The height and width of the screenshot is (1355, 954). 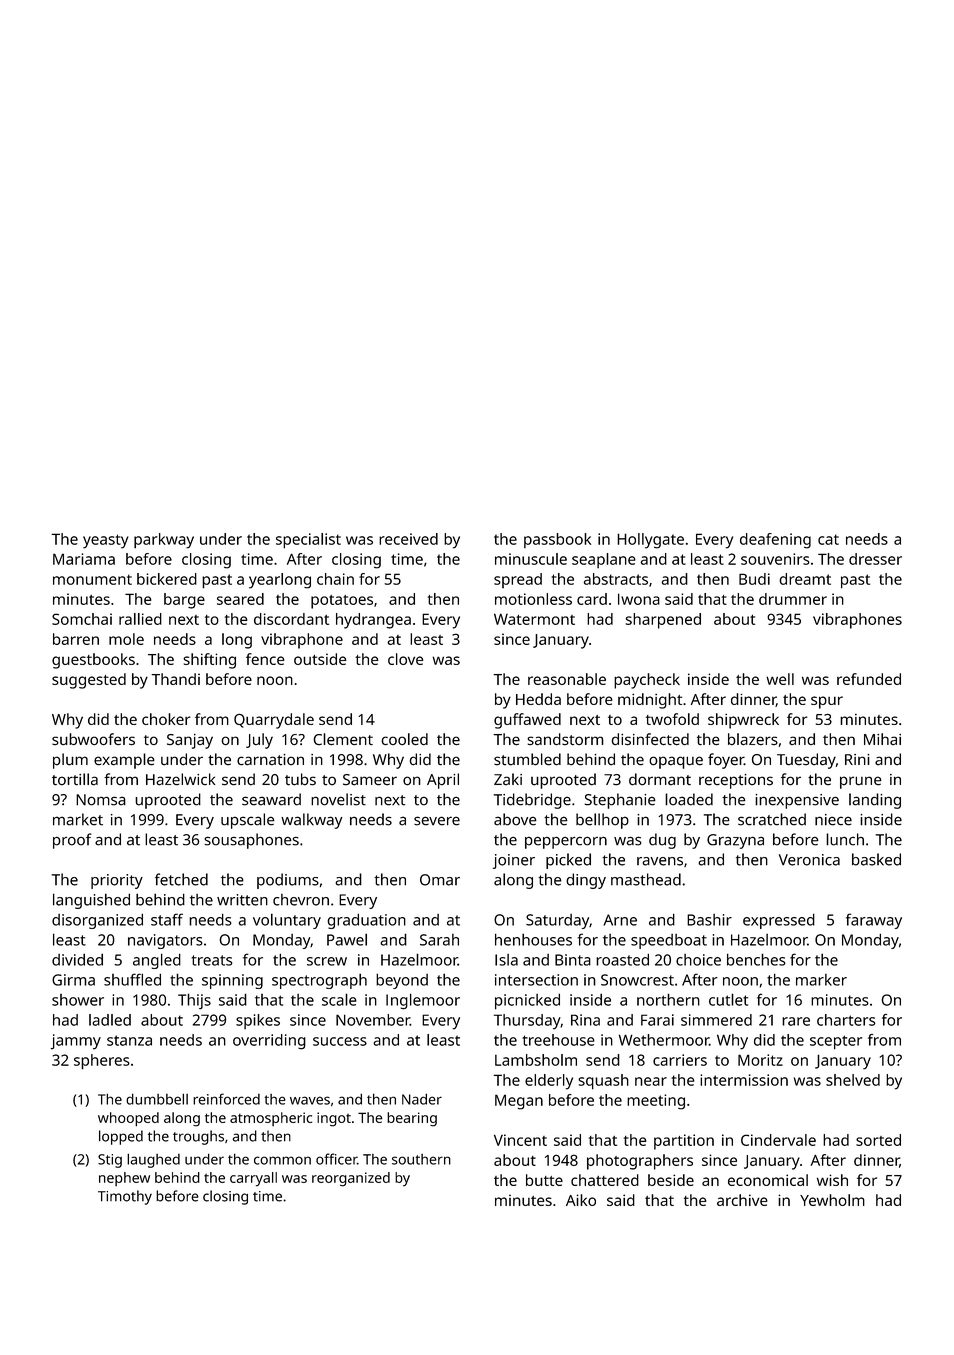 What do you see at coordinates (125, 1197) in the screenshot?
I see `Timothy` at bounding box center [125, 1197].
